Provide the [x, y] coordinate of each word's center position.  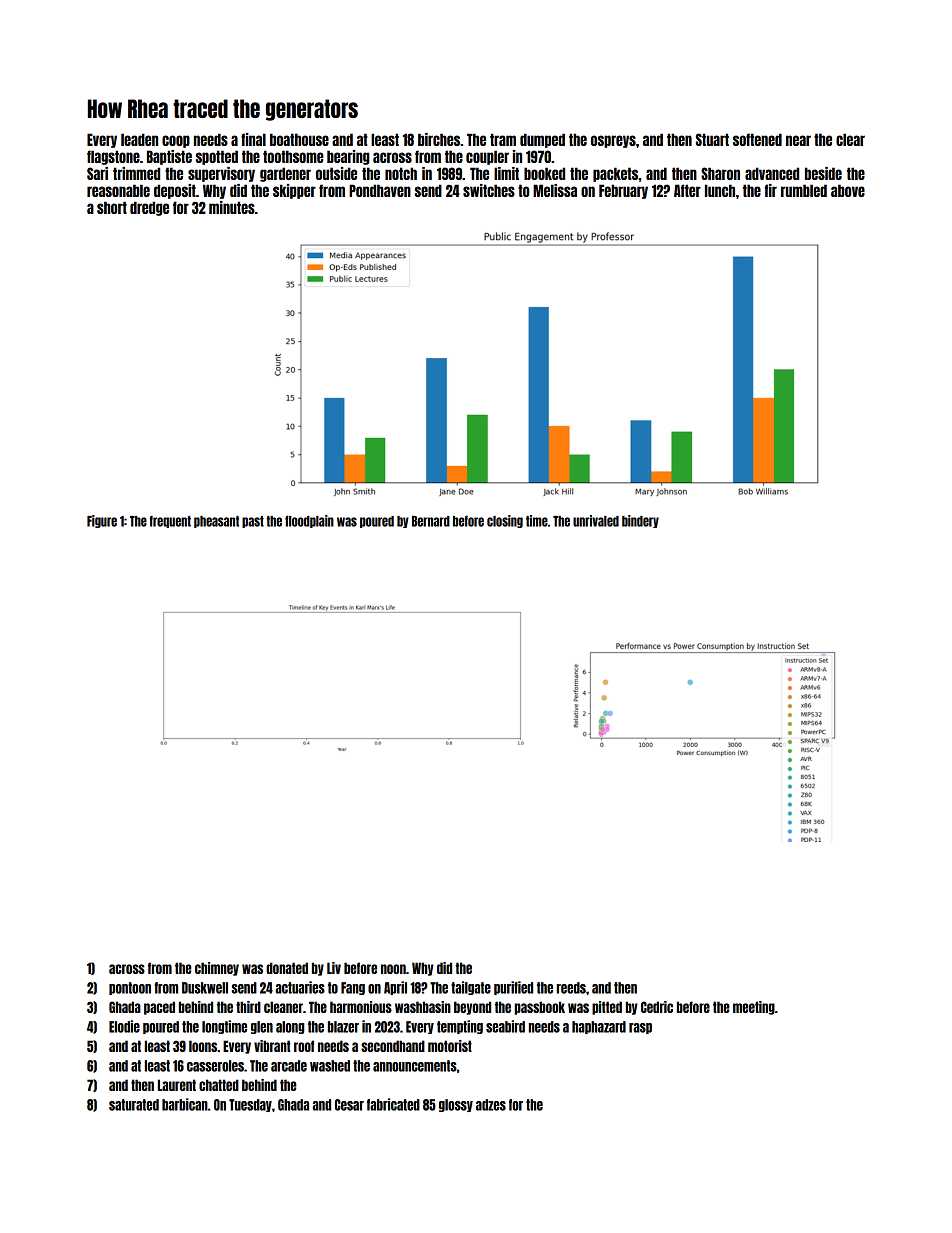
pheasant [216, 522]
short [112, 207]
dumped [542, 140]
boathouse [299, 139]
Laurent [177, 1085]
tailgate [471, 988]
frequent [170, 522]
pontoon [130, 988]
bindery [640, 521]
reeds [571, 988]
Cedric [657, 1007]
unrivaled [596, 521]
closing [505, 521]
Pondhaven [380, 190]
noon [393, 969]
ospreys [613, 141]
